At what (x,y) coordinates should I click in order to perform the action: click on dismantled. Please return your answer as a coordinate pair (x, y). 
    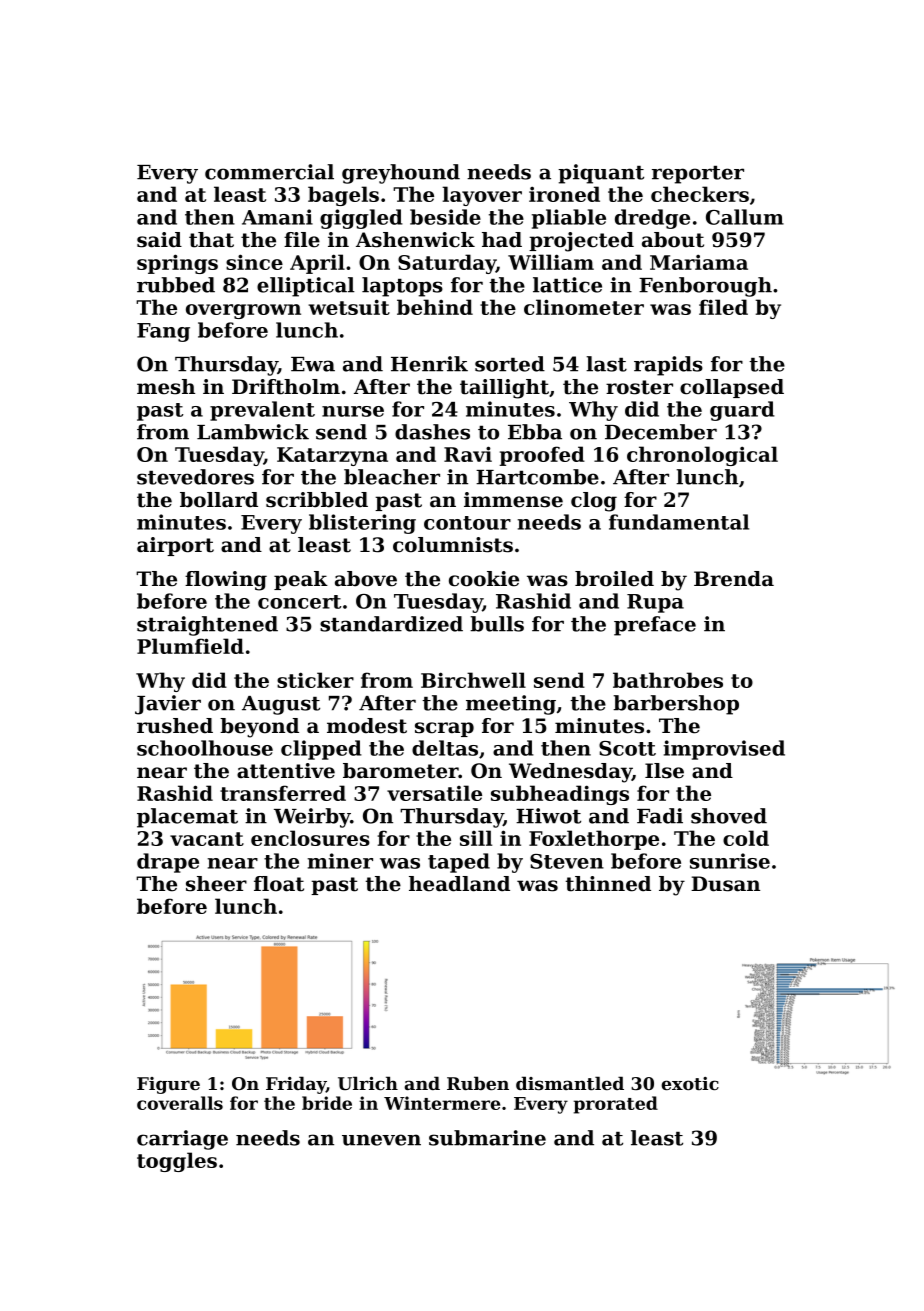
    Looking at the image, I should click on (570, 1083).
